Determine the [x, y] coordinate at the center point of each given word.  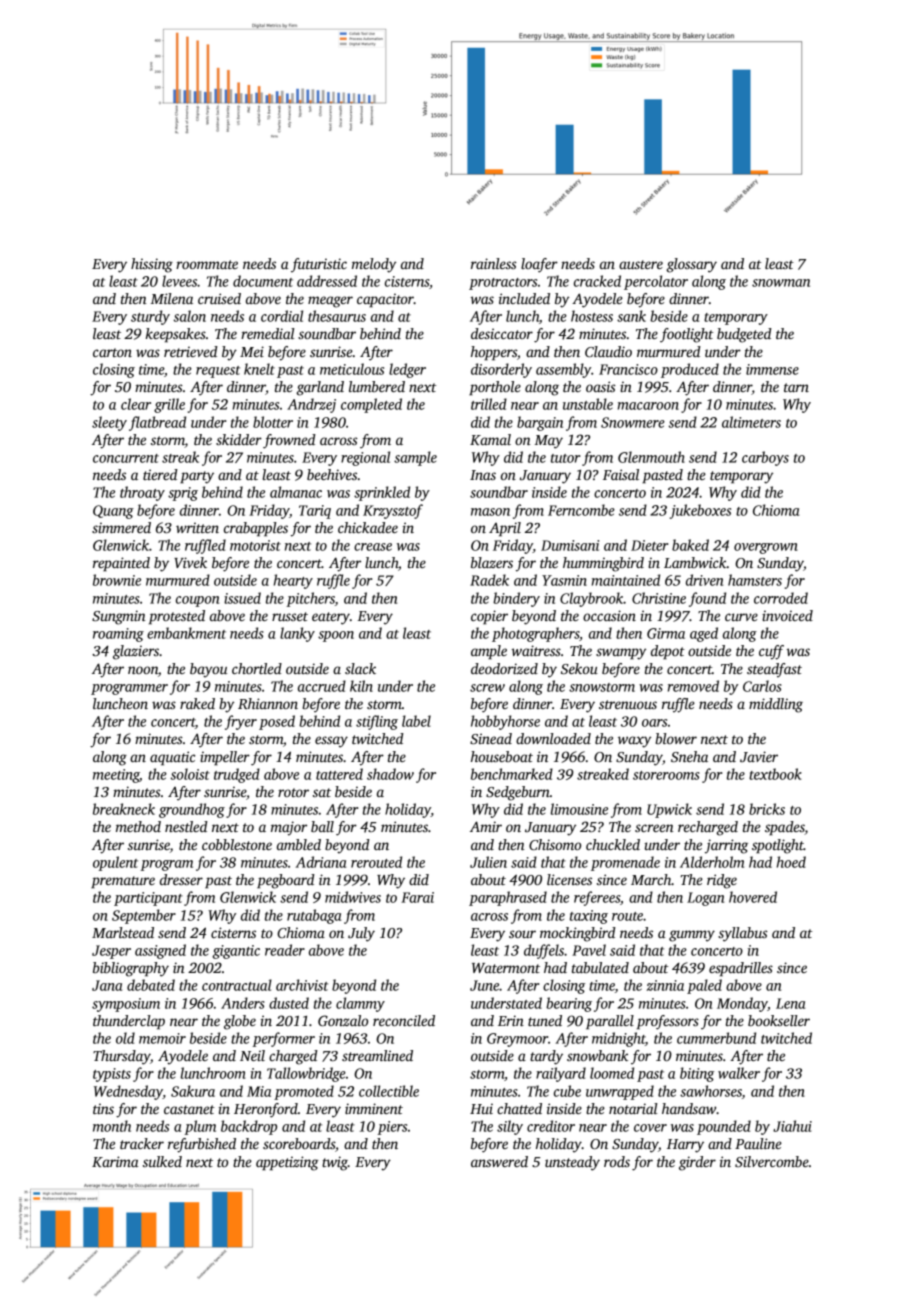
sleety [109, 423]
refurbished [202, 1145]
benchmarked [512, 774]
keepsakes [176, 335]
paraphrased [508, 898]
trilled [489, 404]
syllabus [743, 934]
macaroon [648, 406]
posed [277, 722]
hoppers [494, 353]
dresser [181, 879]
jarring [726, 846]
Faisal [621, 474]
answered [499, 1161]
